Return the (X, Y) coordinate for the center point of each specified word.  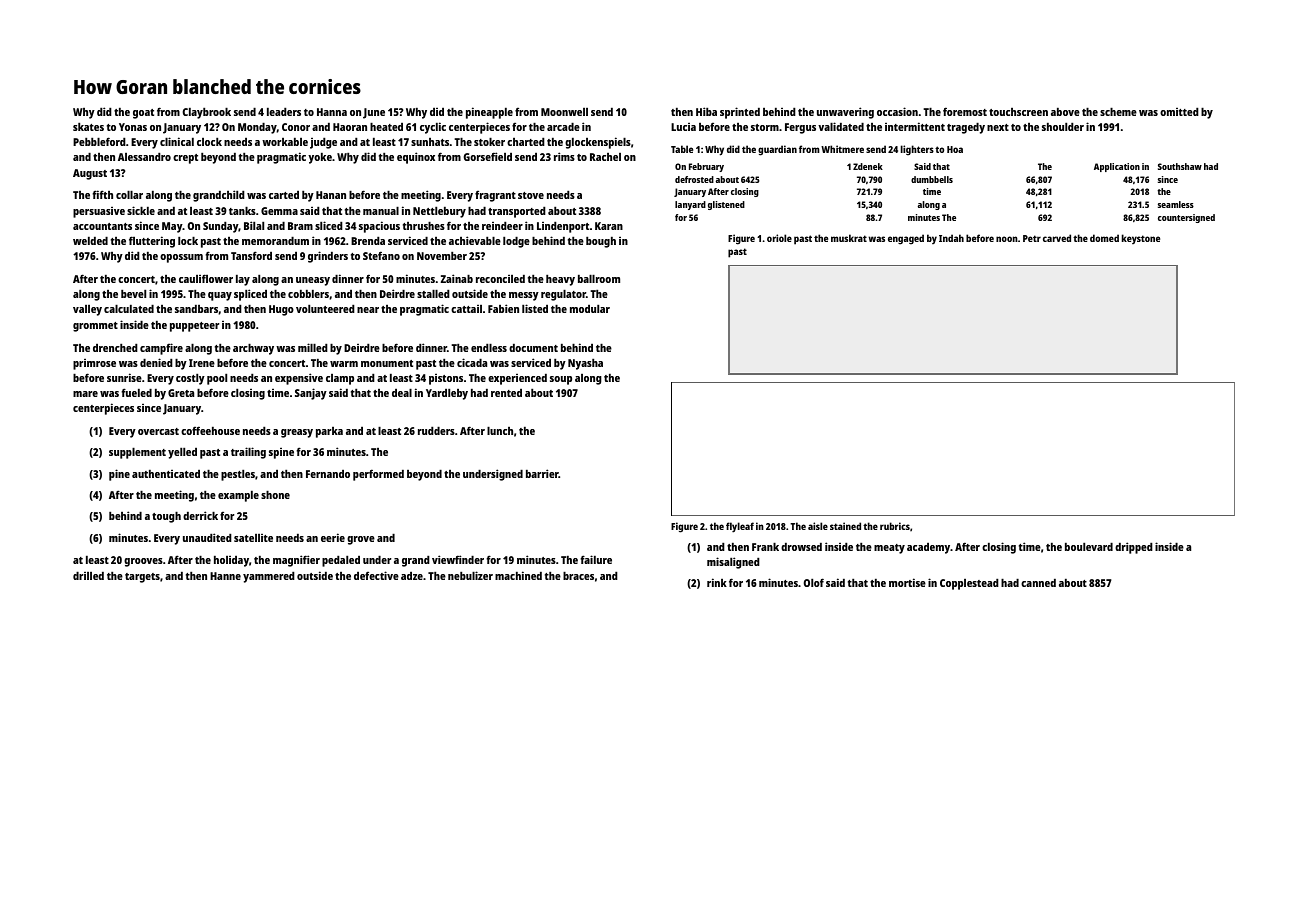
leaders (284, 111)
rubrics (895, 526)
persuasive (99, 212)
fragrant (495, 196)
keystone (1141, 239)
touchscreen (1018, 112)
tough (166, 517)
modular (590, 308)
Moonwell (564, 112)
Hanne (225, 576)
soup (561, 380)
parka (329, 432)
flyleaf (740, 527)
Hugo (281, 310)
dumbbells (932, 179)
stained (845, 526)
